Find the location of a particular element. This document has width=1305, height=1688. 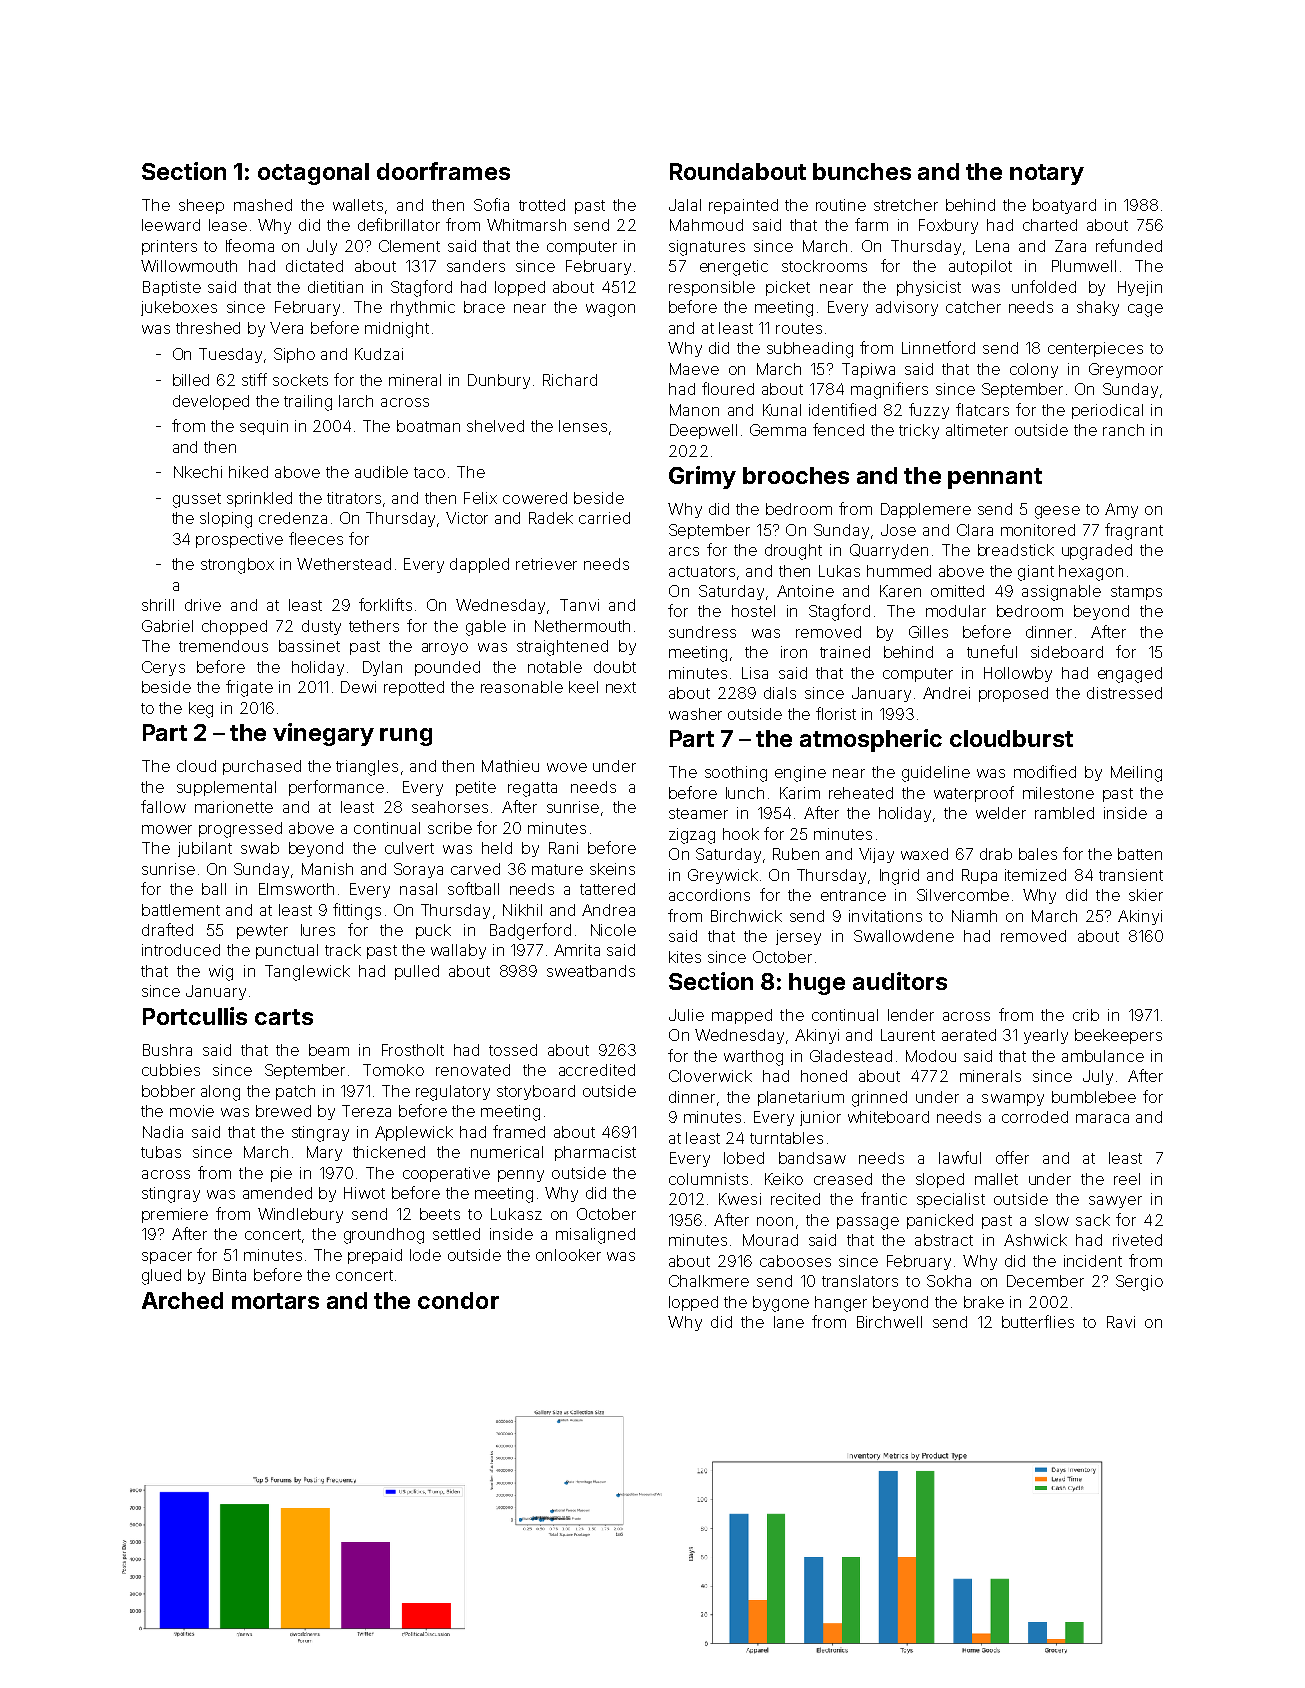

next is located at coordinates (621, 687).
